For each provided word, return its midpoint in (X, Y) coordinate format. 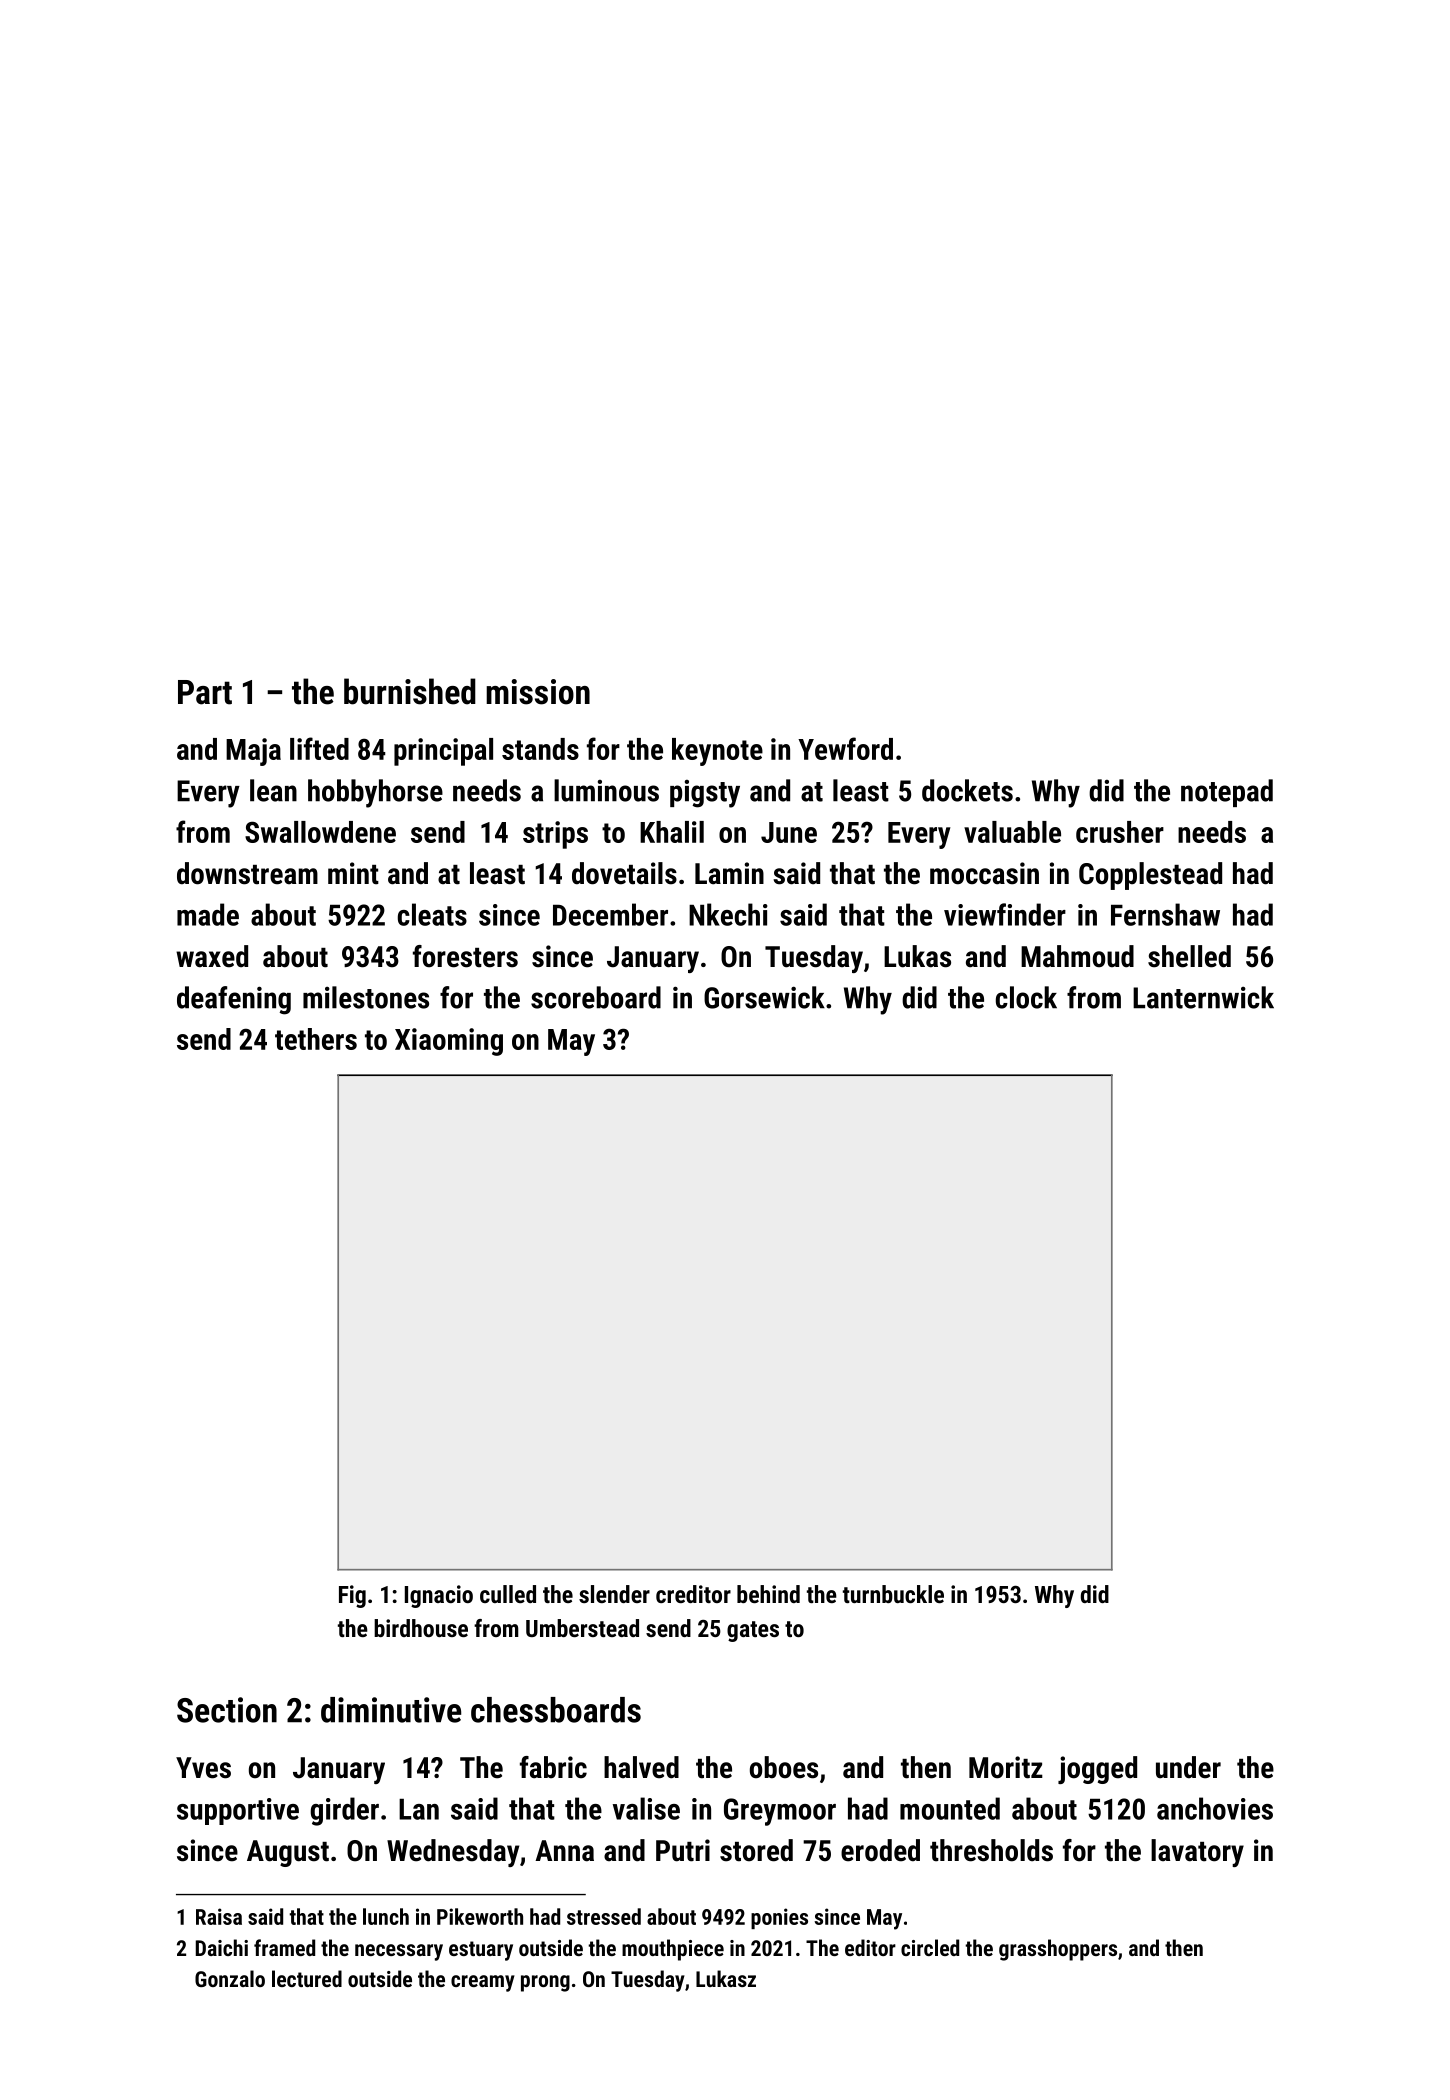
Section (227, 1710)
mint (353, 873)
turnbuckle (893, 1594)
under (1188, 1767)
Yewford (845, 748)
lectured (307, 1978)
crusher (1120, 832)
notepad (1227, 793)
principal (443, 752)
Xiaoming (449, 1042)
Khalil (672, 832)
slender (614, 1594)
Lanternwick (1203, 997)
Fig (352, 1596)
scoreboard (596, 997)
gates (753, 1631)
